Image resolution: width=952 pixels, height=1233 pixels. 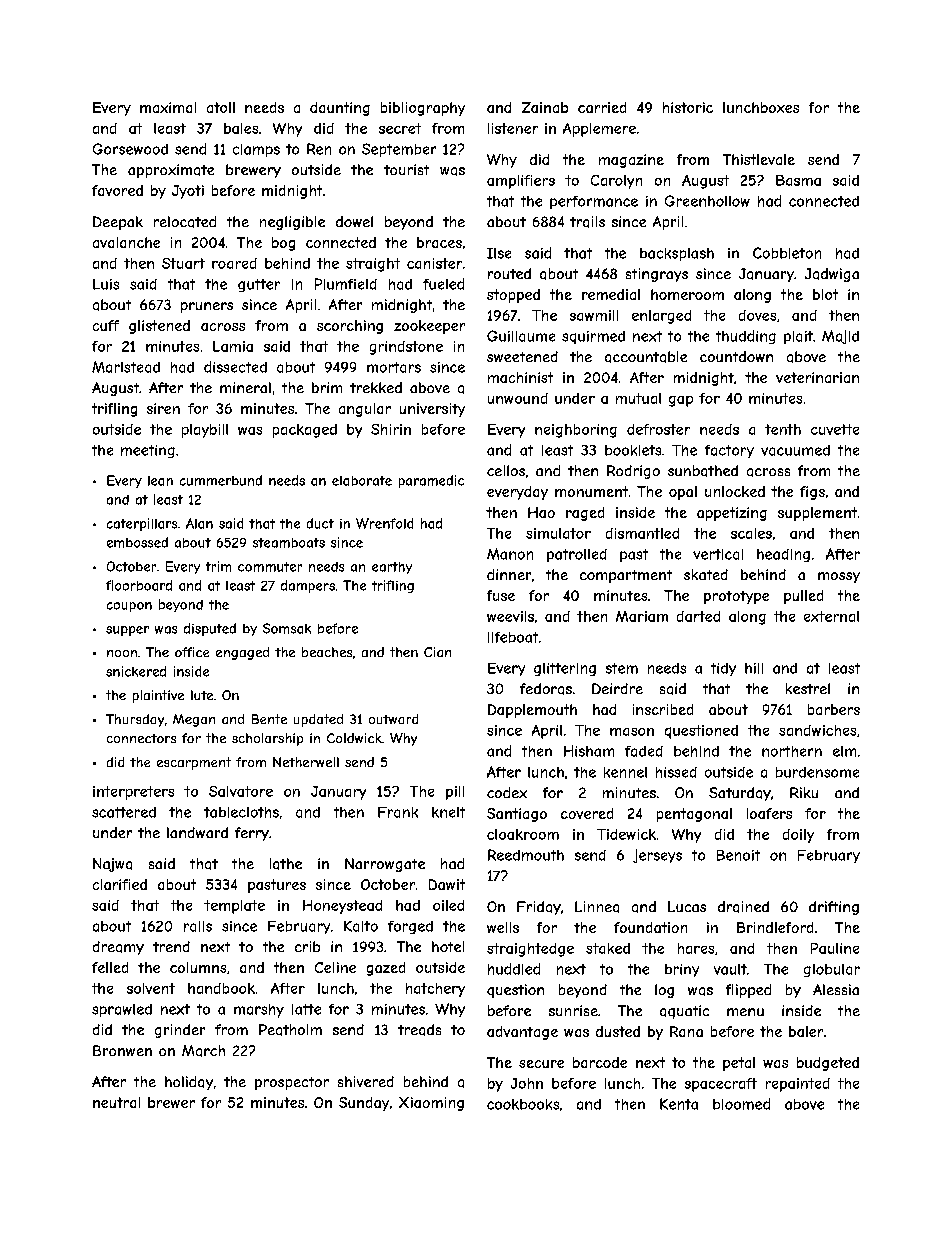 I want to click on vertical, so click(x=718, y=554).
